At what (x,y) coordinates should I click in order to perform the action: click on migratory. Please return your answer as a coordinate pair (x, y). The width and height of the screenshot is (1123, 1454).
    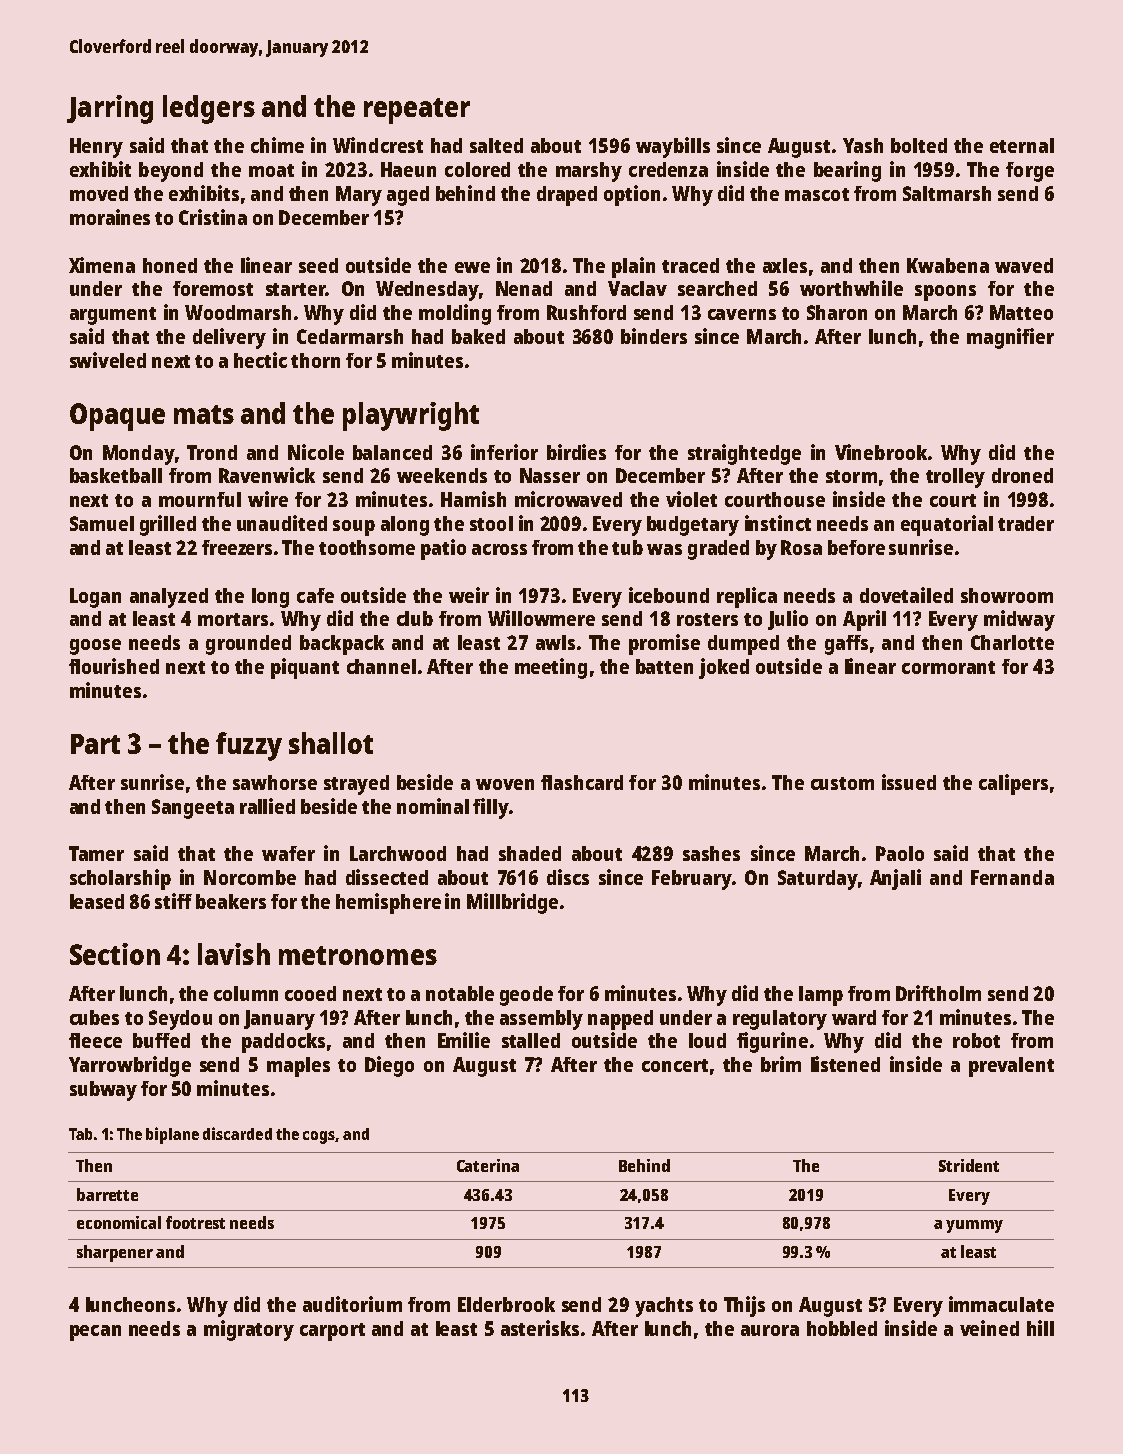
    Looking at the image, I should click on (249, 1330).
